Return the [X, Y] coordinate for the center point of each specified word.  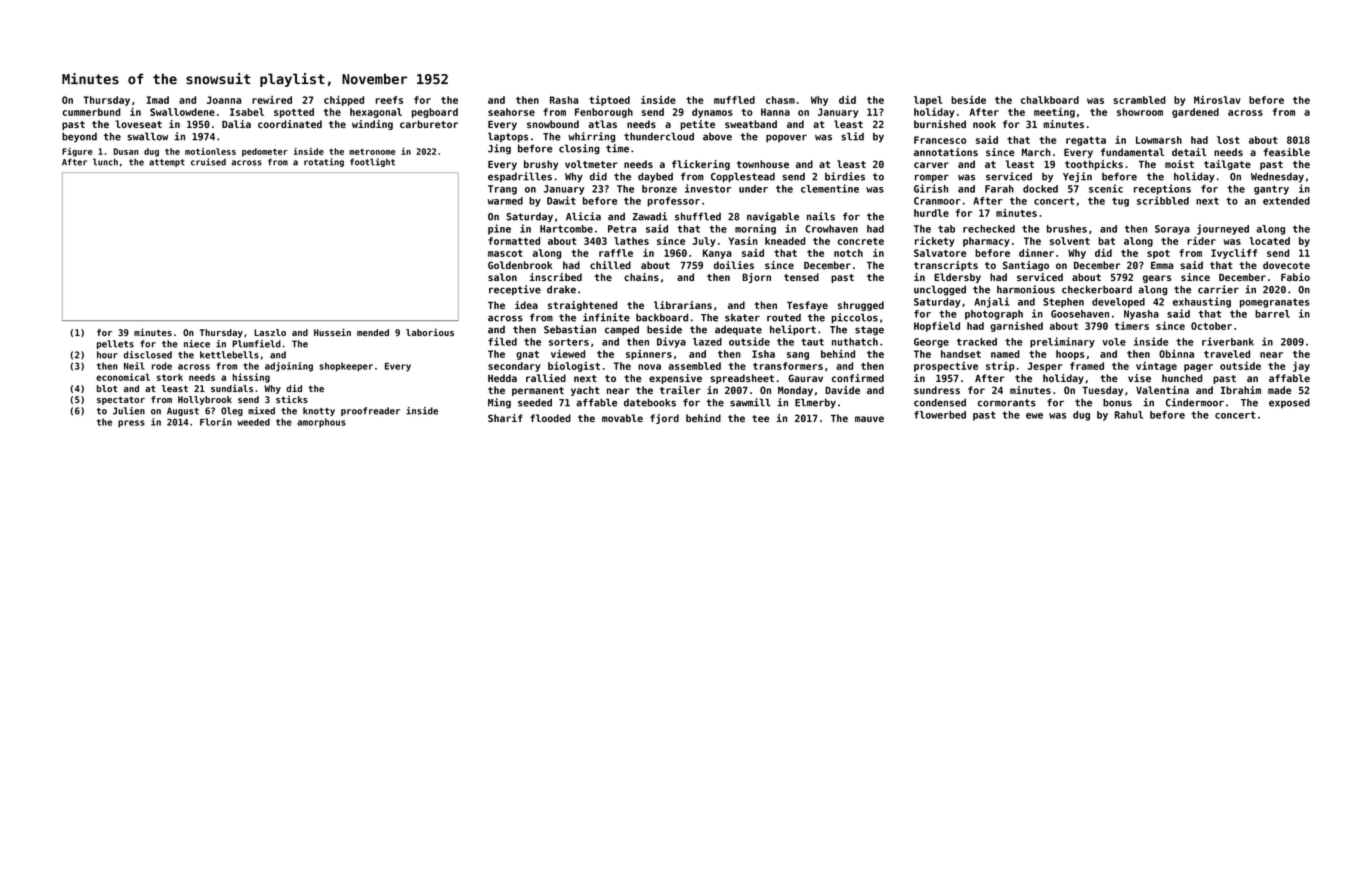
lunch [105, 162]
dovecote [1286, 265]
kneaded [785, 241]
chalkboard [1050, 100]
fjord [664, 419]
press [131, 424]
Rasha [564, 100]
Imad [158, 100]
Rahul [1129, 415]
